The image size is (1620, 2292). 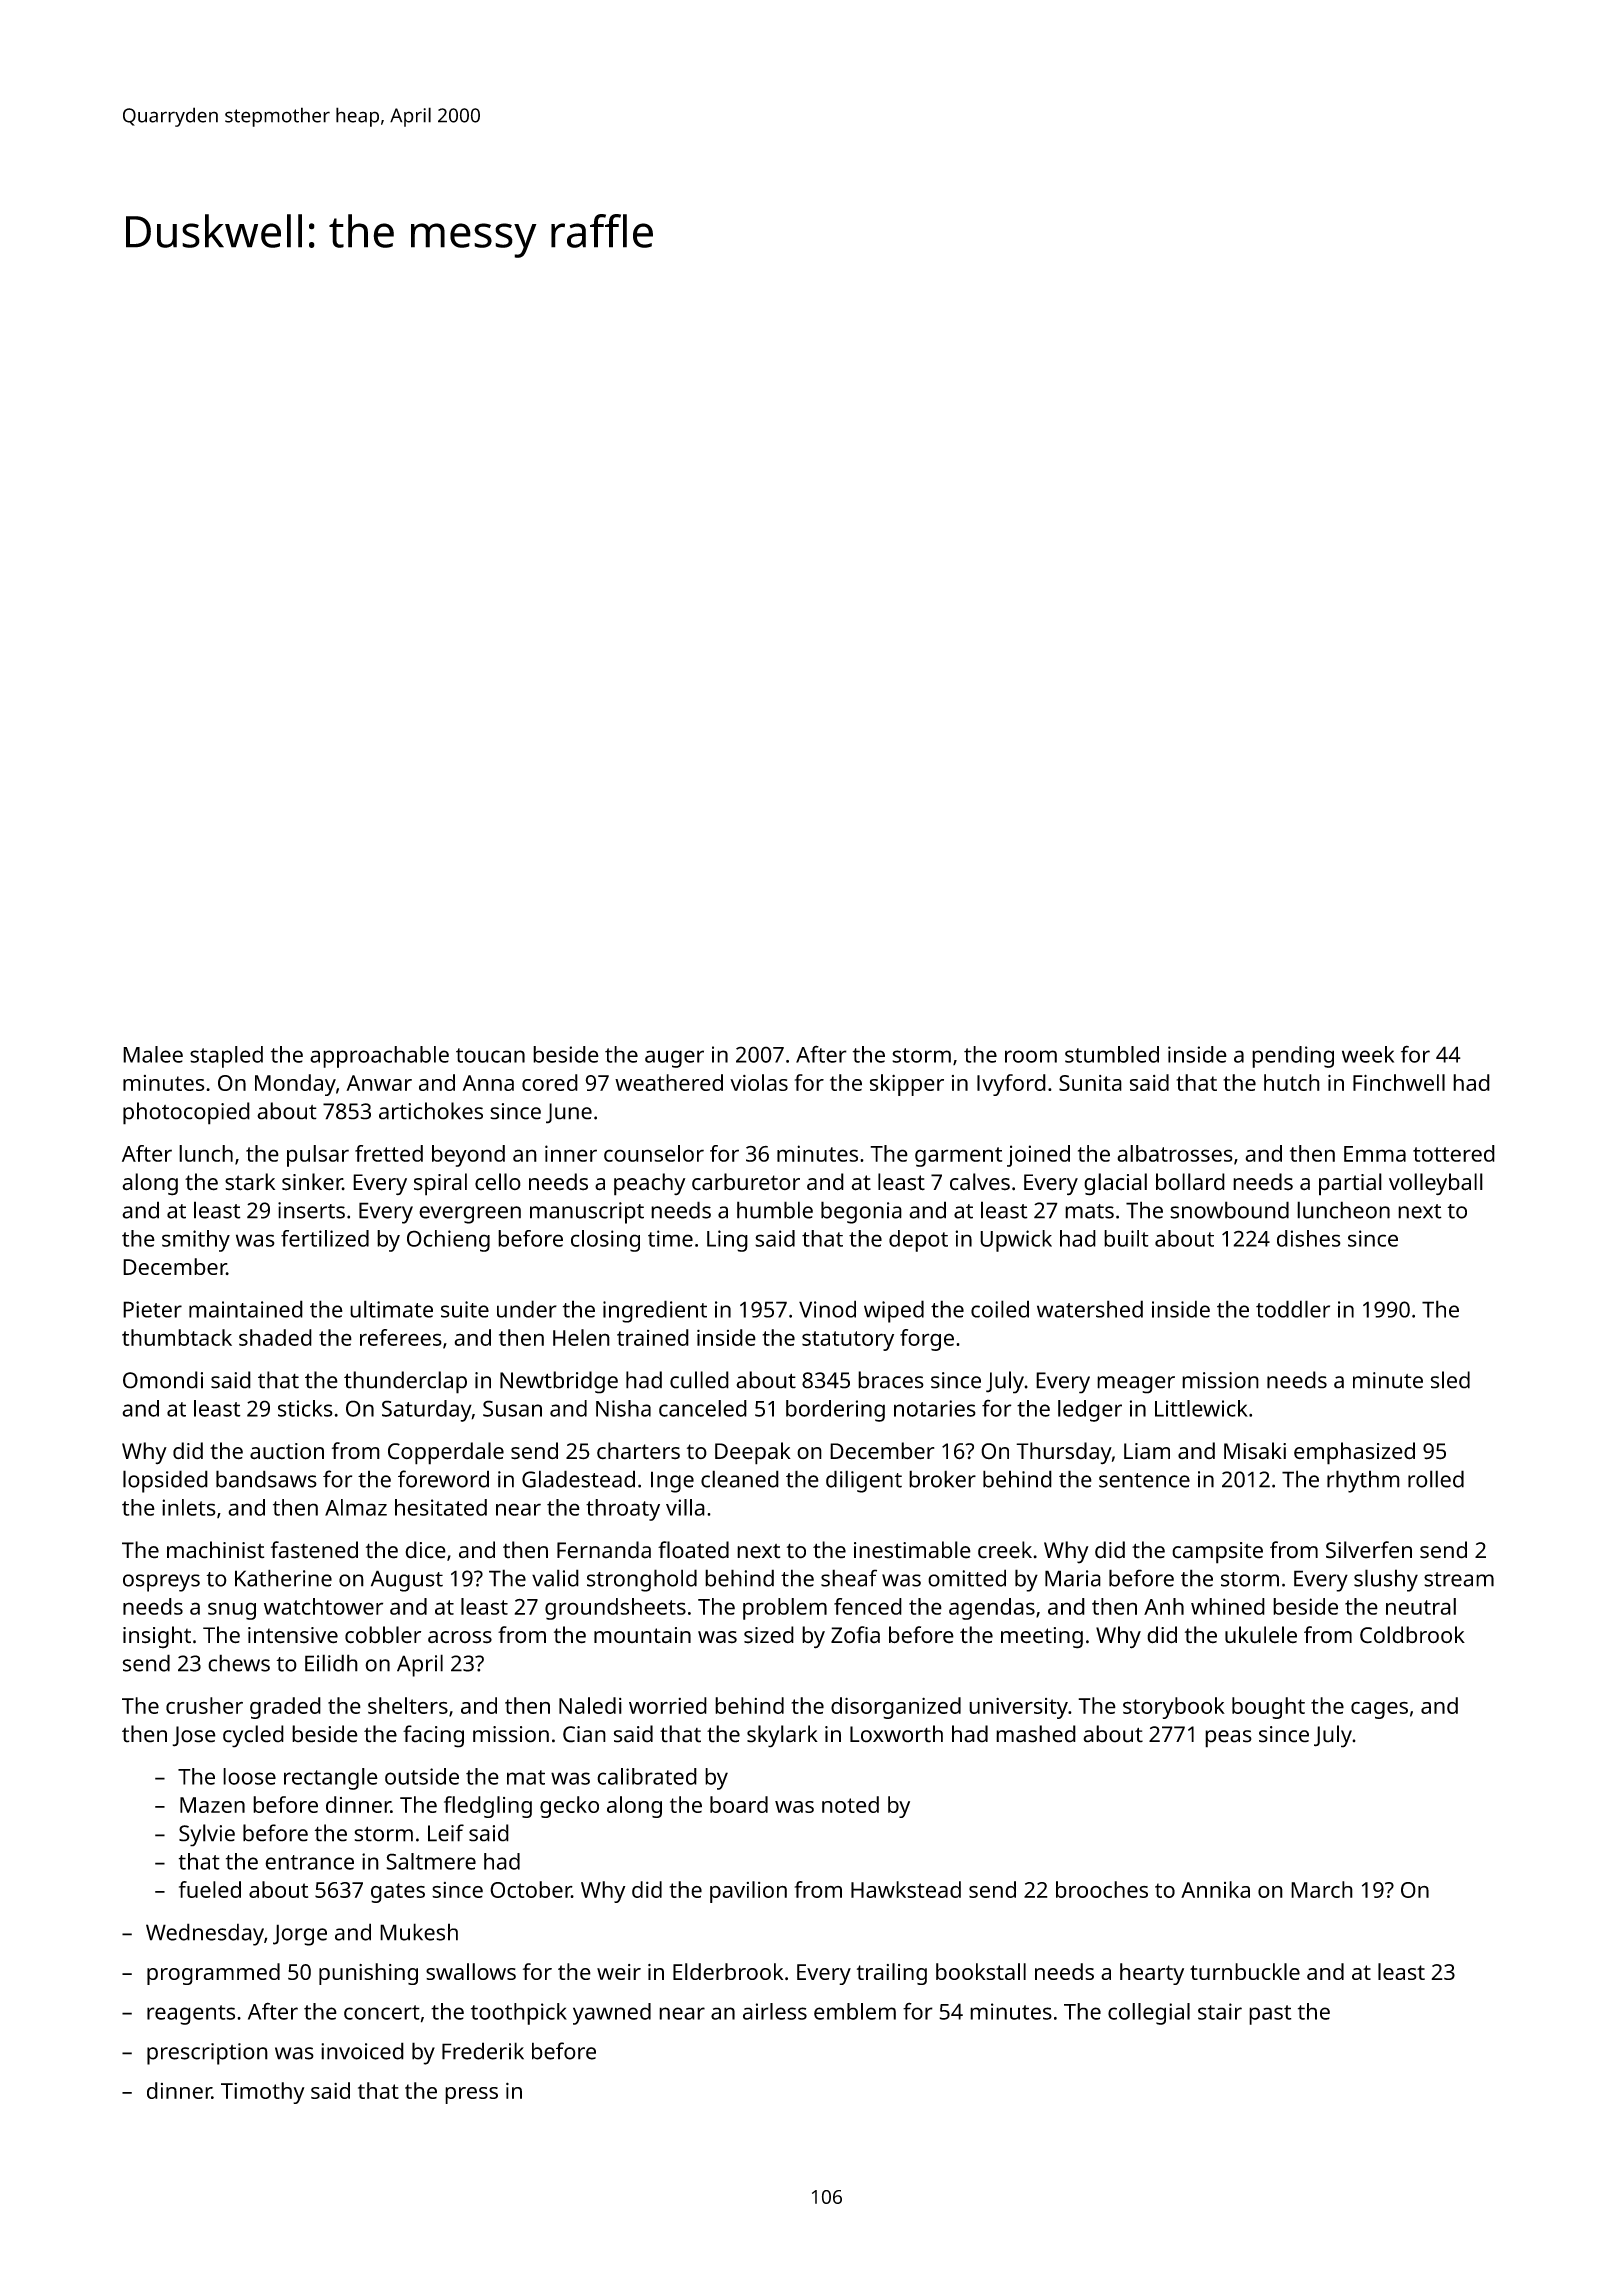 I want to click on Almaz, so click(x=356, y=1507).
